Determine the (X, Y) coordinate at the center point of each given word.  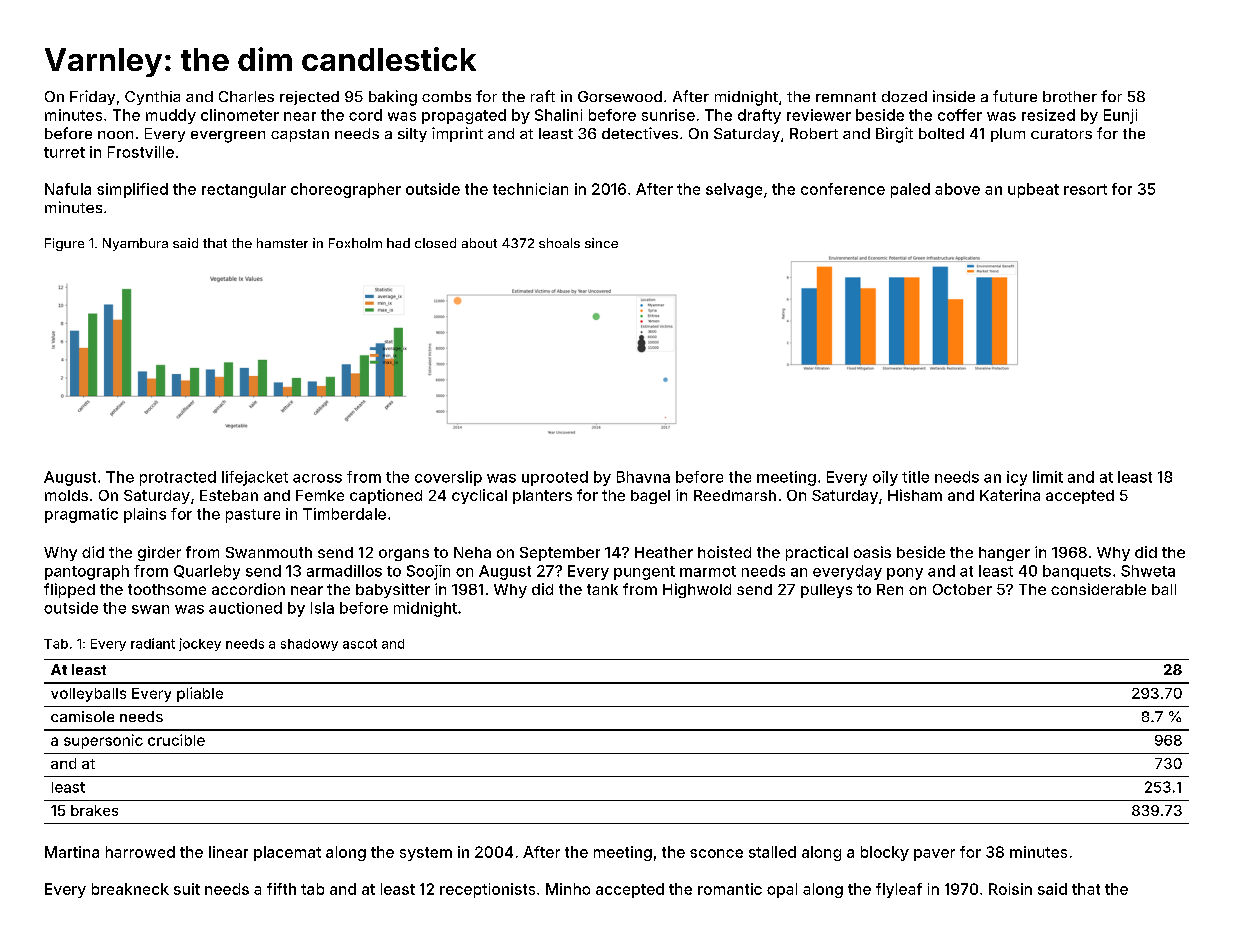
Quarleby (207, 572)
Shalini (558, 115)
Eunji (1120, 116)
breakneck (130, 889)
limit (1048, 477)
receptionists (487, 890)
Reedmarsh (735, 495)
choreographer (346, 190)
